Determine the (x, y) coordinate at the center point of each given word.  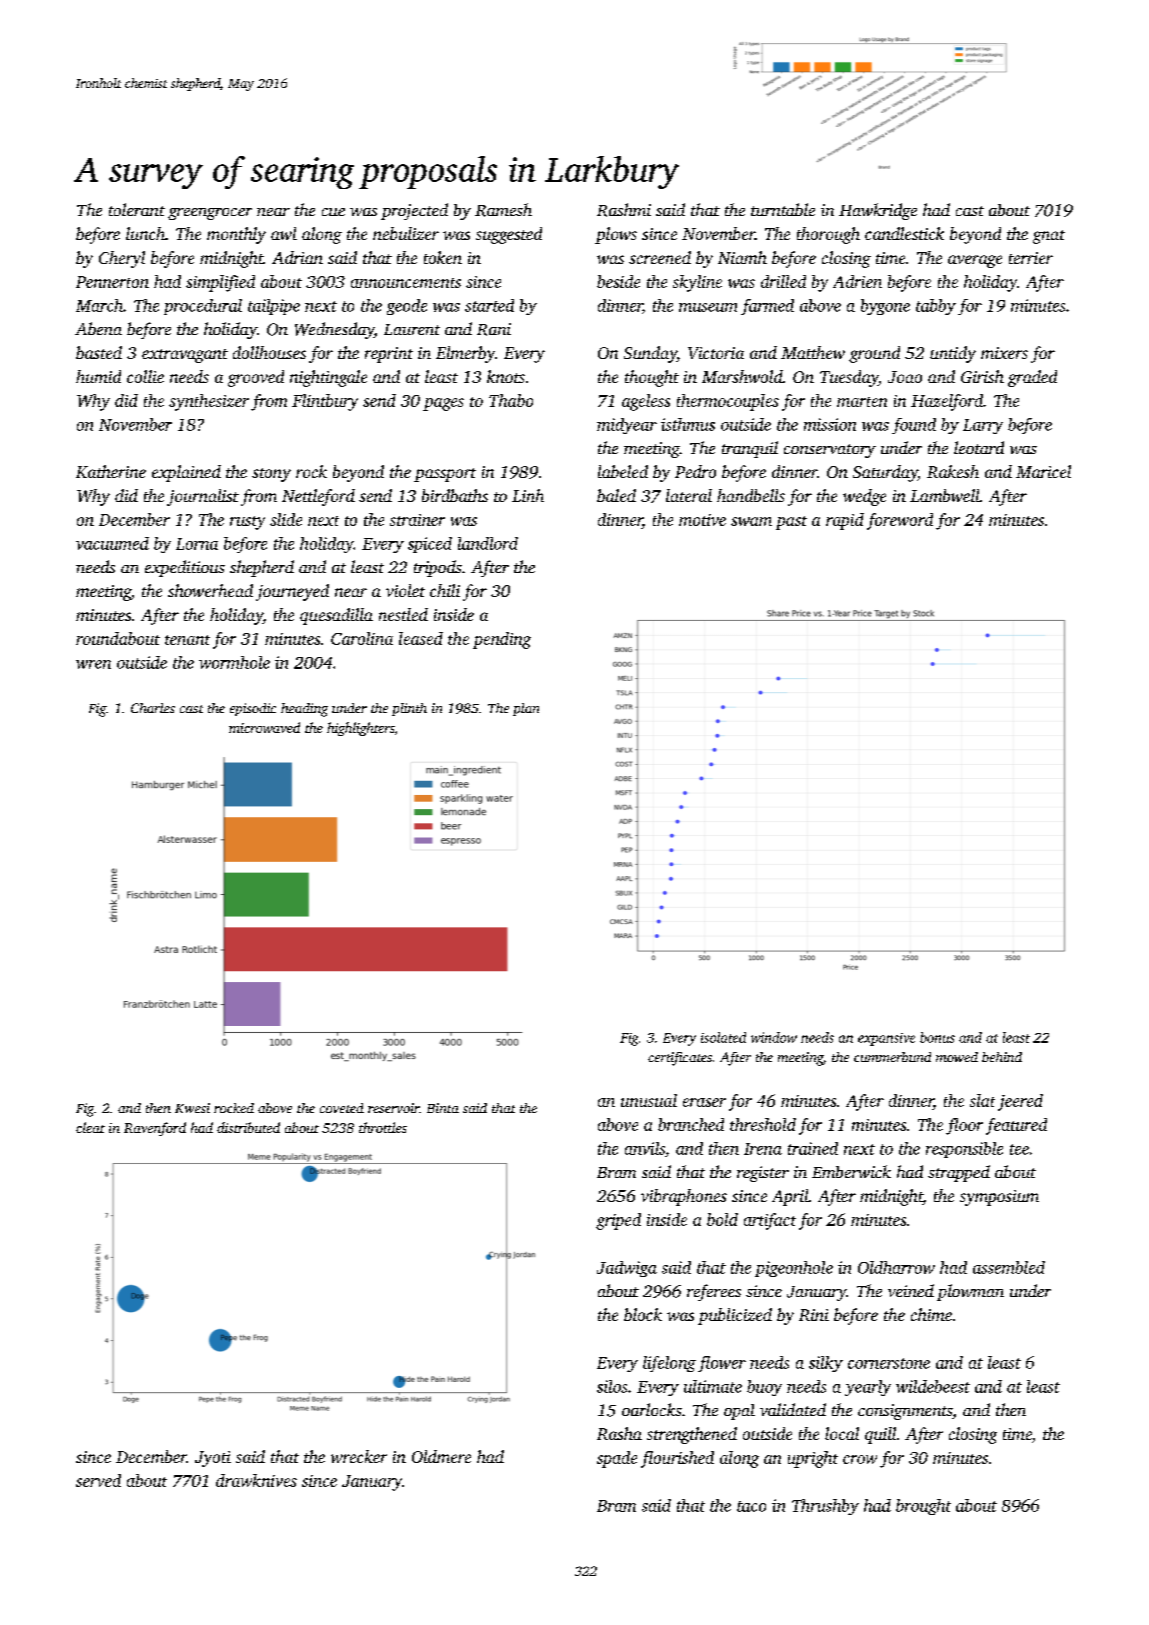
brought (923, 1507)
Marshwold (742, 376)
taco (751, 1506)
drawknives (256, 1480)
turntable (783, 209)
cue (333, 212)
